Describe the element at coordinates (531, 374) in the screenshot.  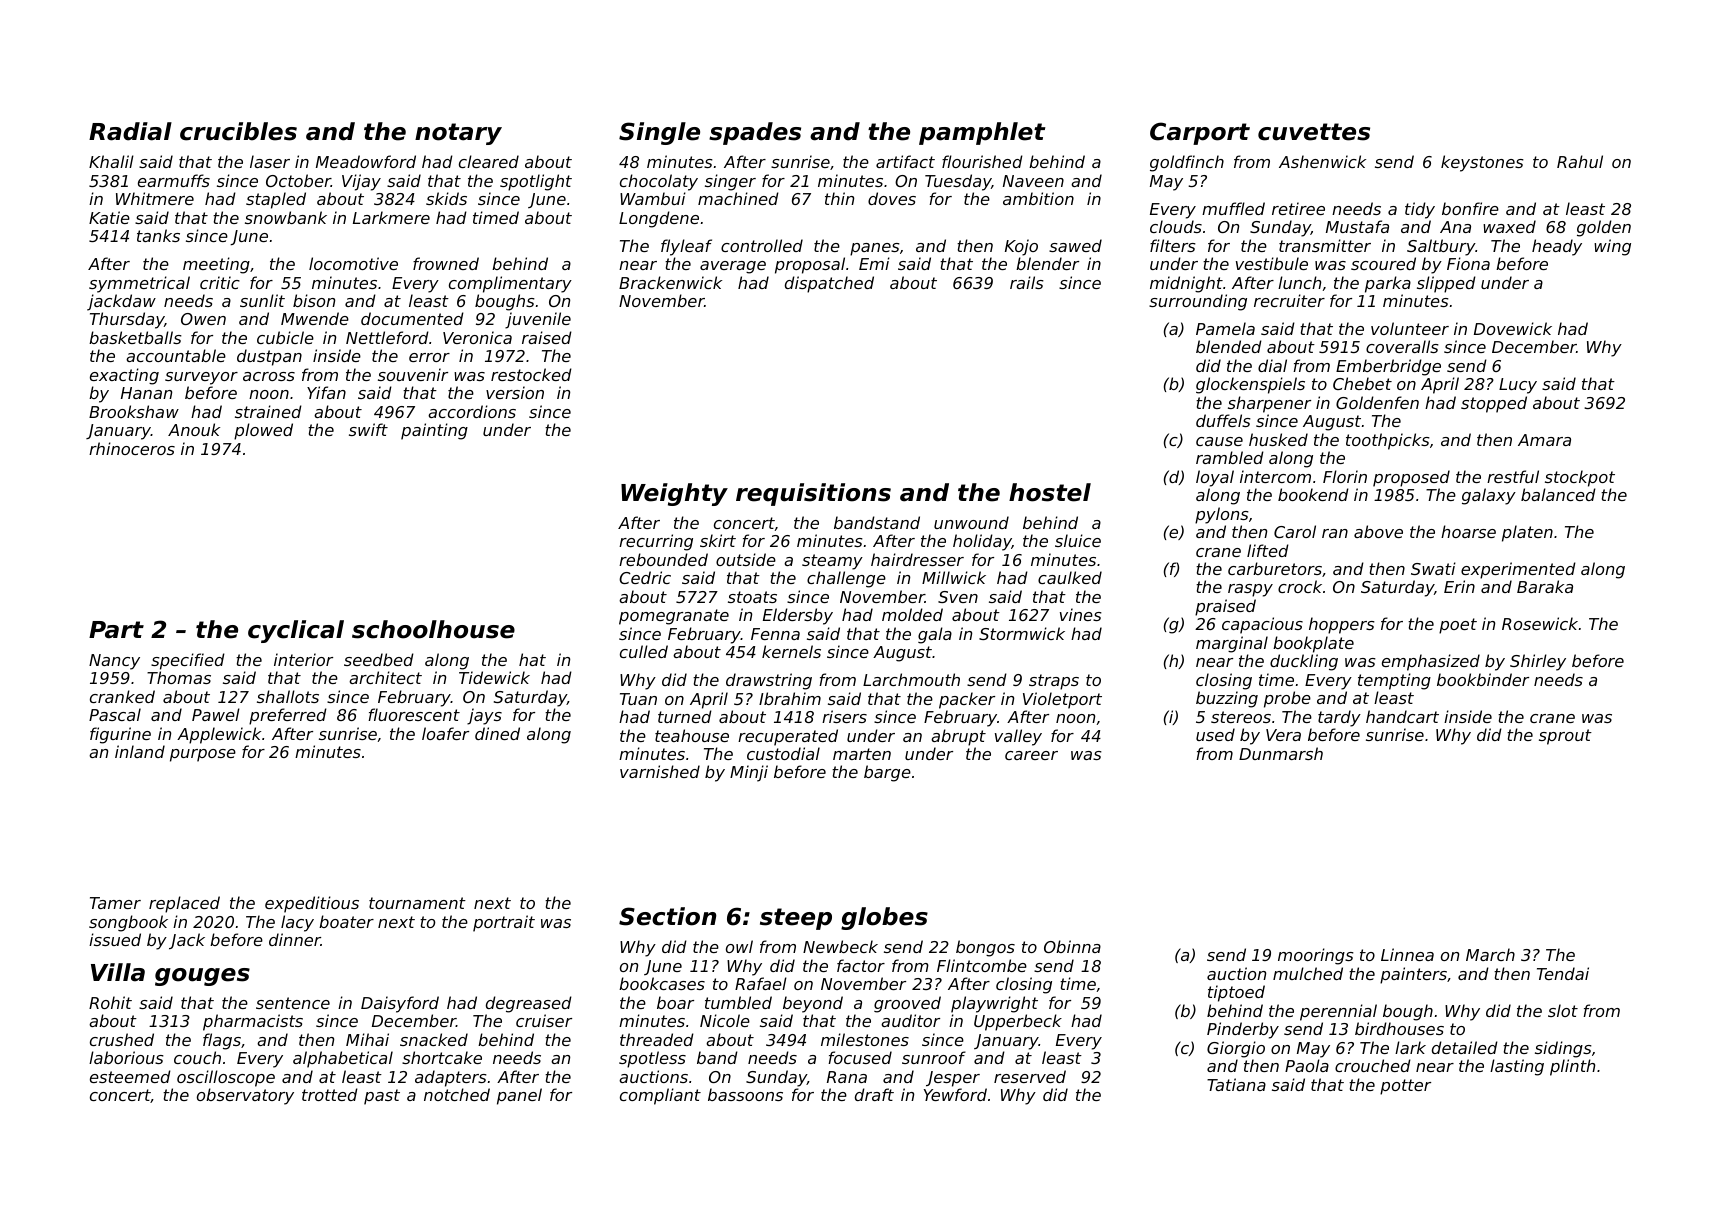
I see `restocked` at that location.
